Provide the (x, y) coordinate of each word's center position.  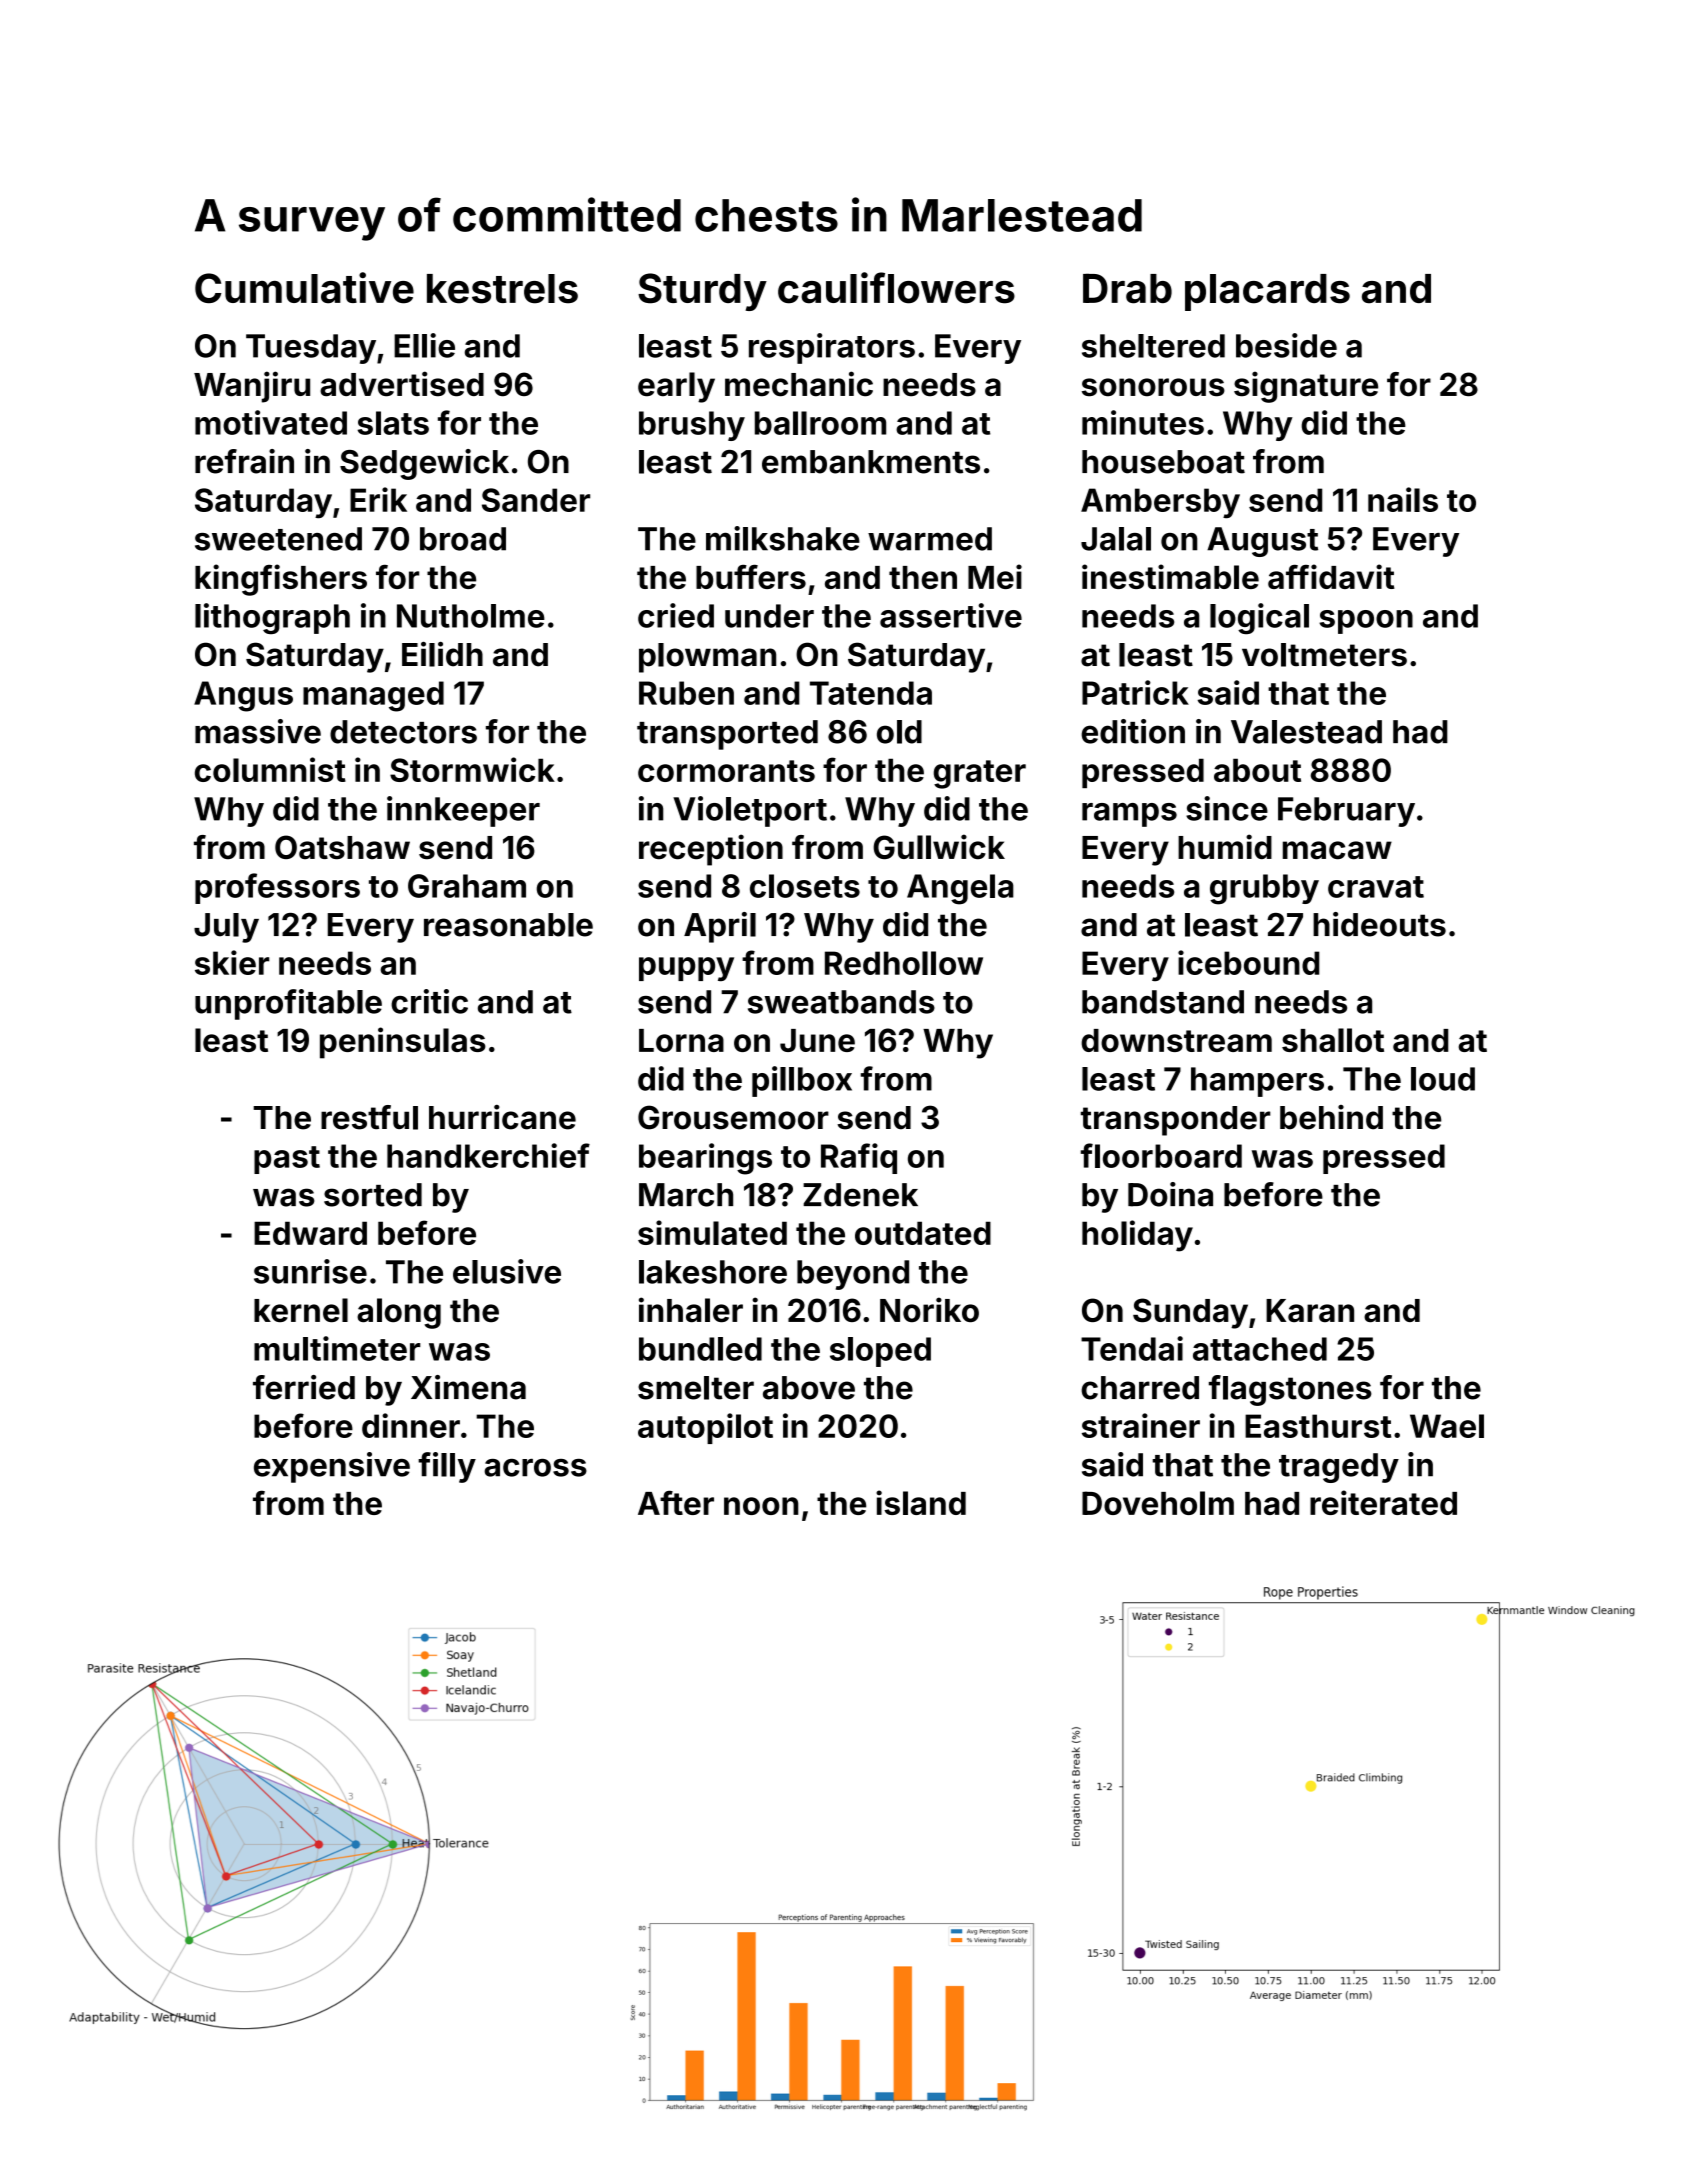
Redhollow (904, 963)
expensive (332, 1467)
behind (1331, 1117)
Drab (1127, 288)
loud (1443, 1079)
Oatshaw (342, 847)
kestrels (502, 289)
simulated (712, 1232)
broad (463, 539)
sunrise (310, 1271)
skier (232, 962)
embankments (871, 462)
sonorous (1153, 387)
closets (805, 886)
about (1257, 770)
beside (1286, 345)
